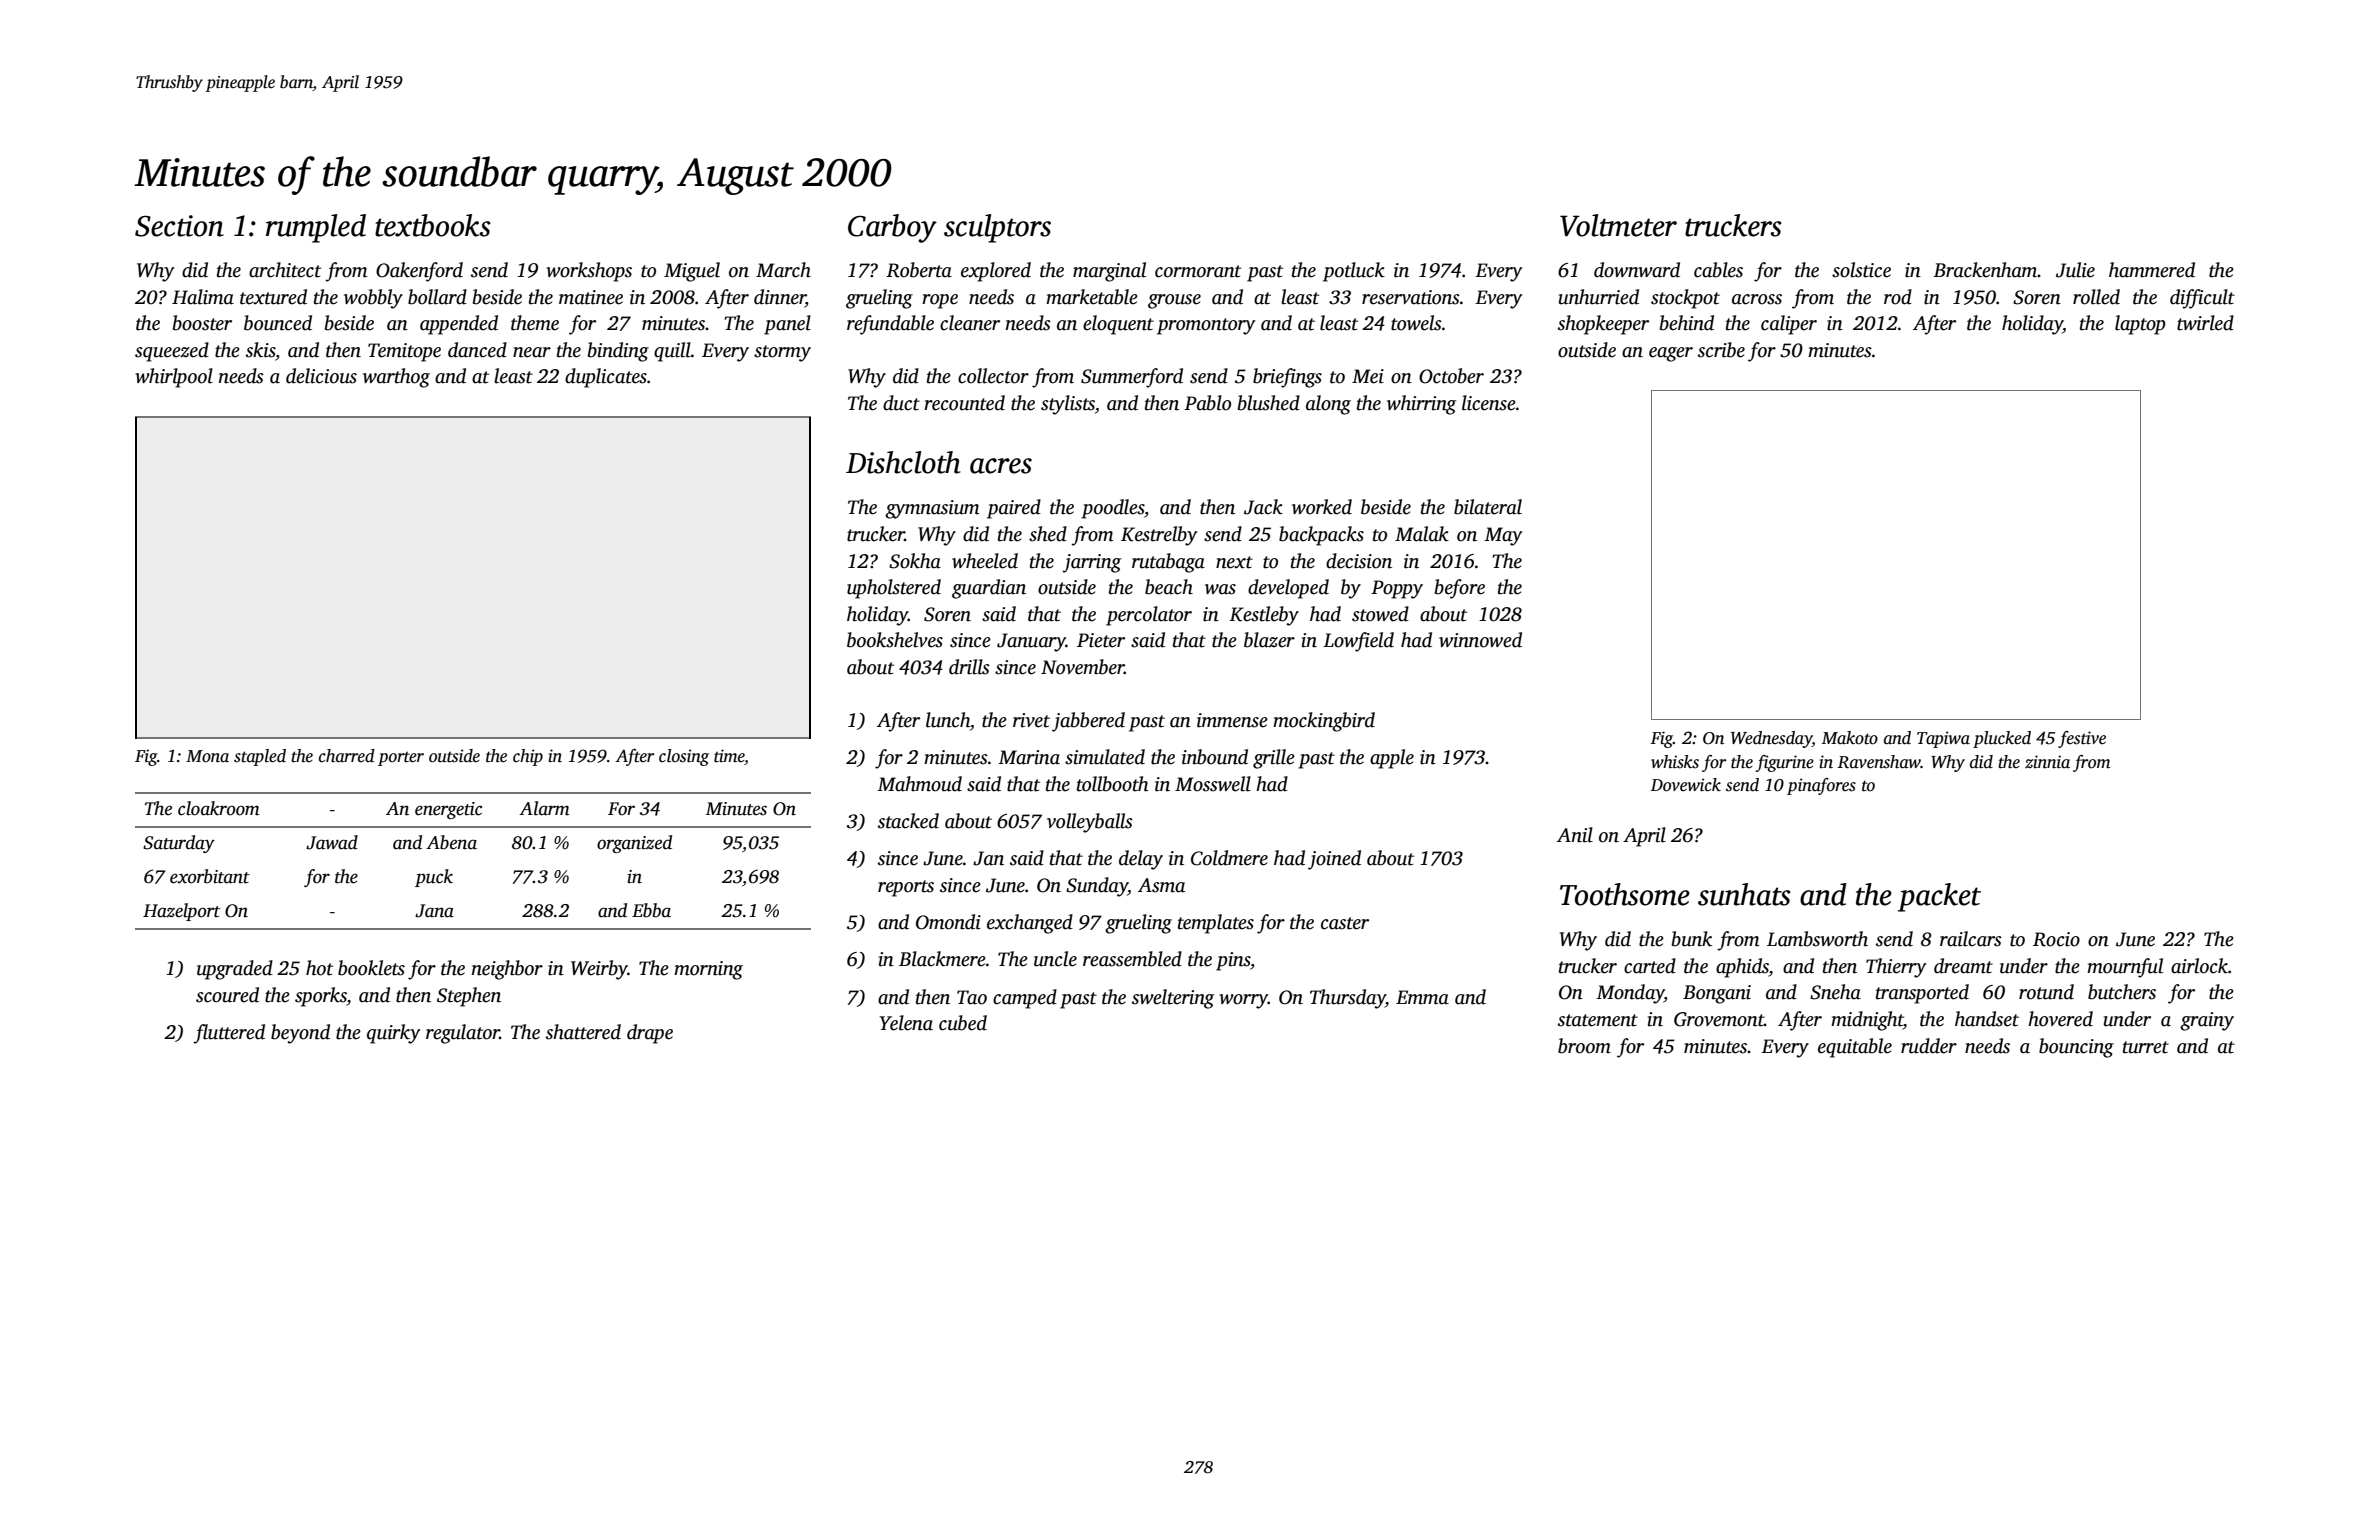 The height and width of the image is (1533, 2369). What do you see at coordinates (2140, 325) in the image?
I see `laptop` at bounding box center [2140, 325].
